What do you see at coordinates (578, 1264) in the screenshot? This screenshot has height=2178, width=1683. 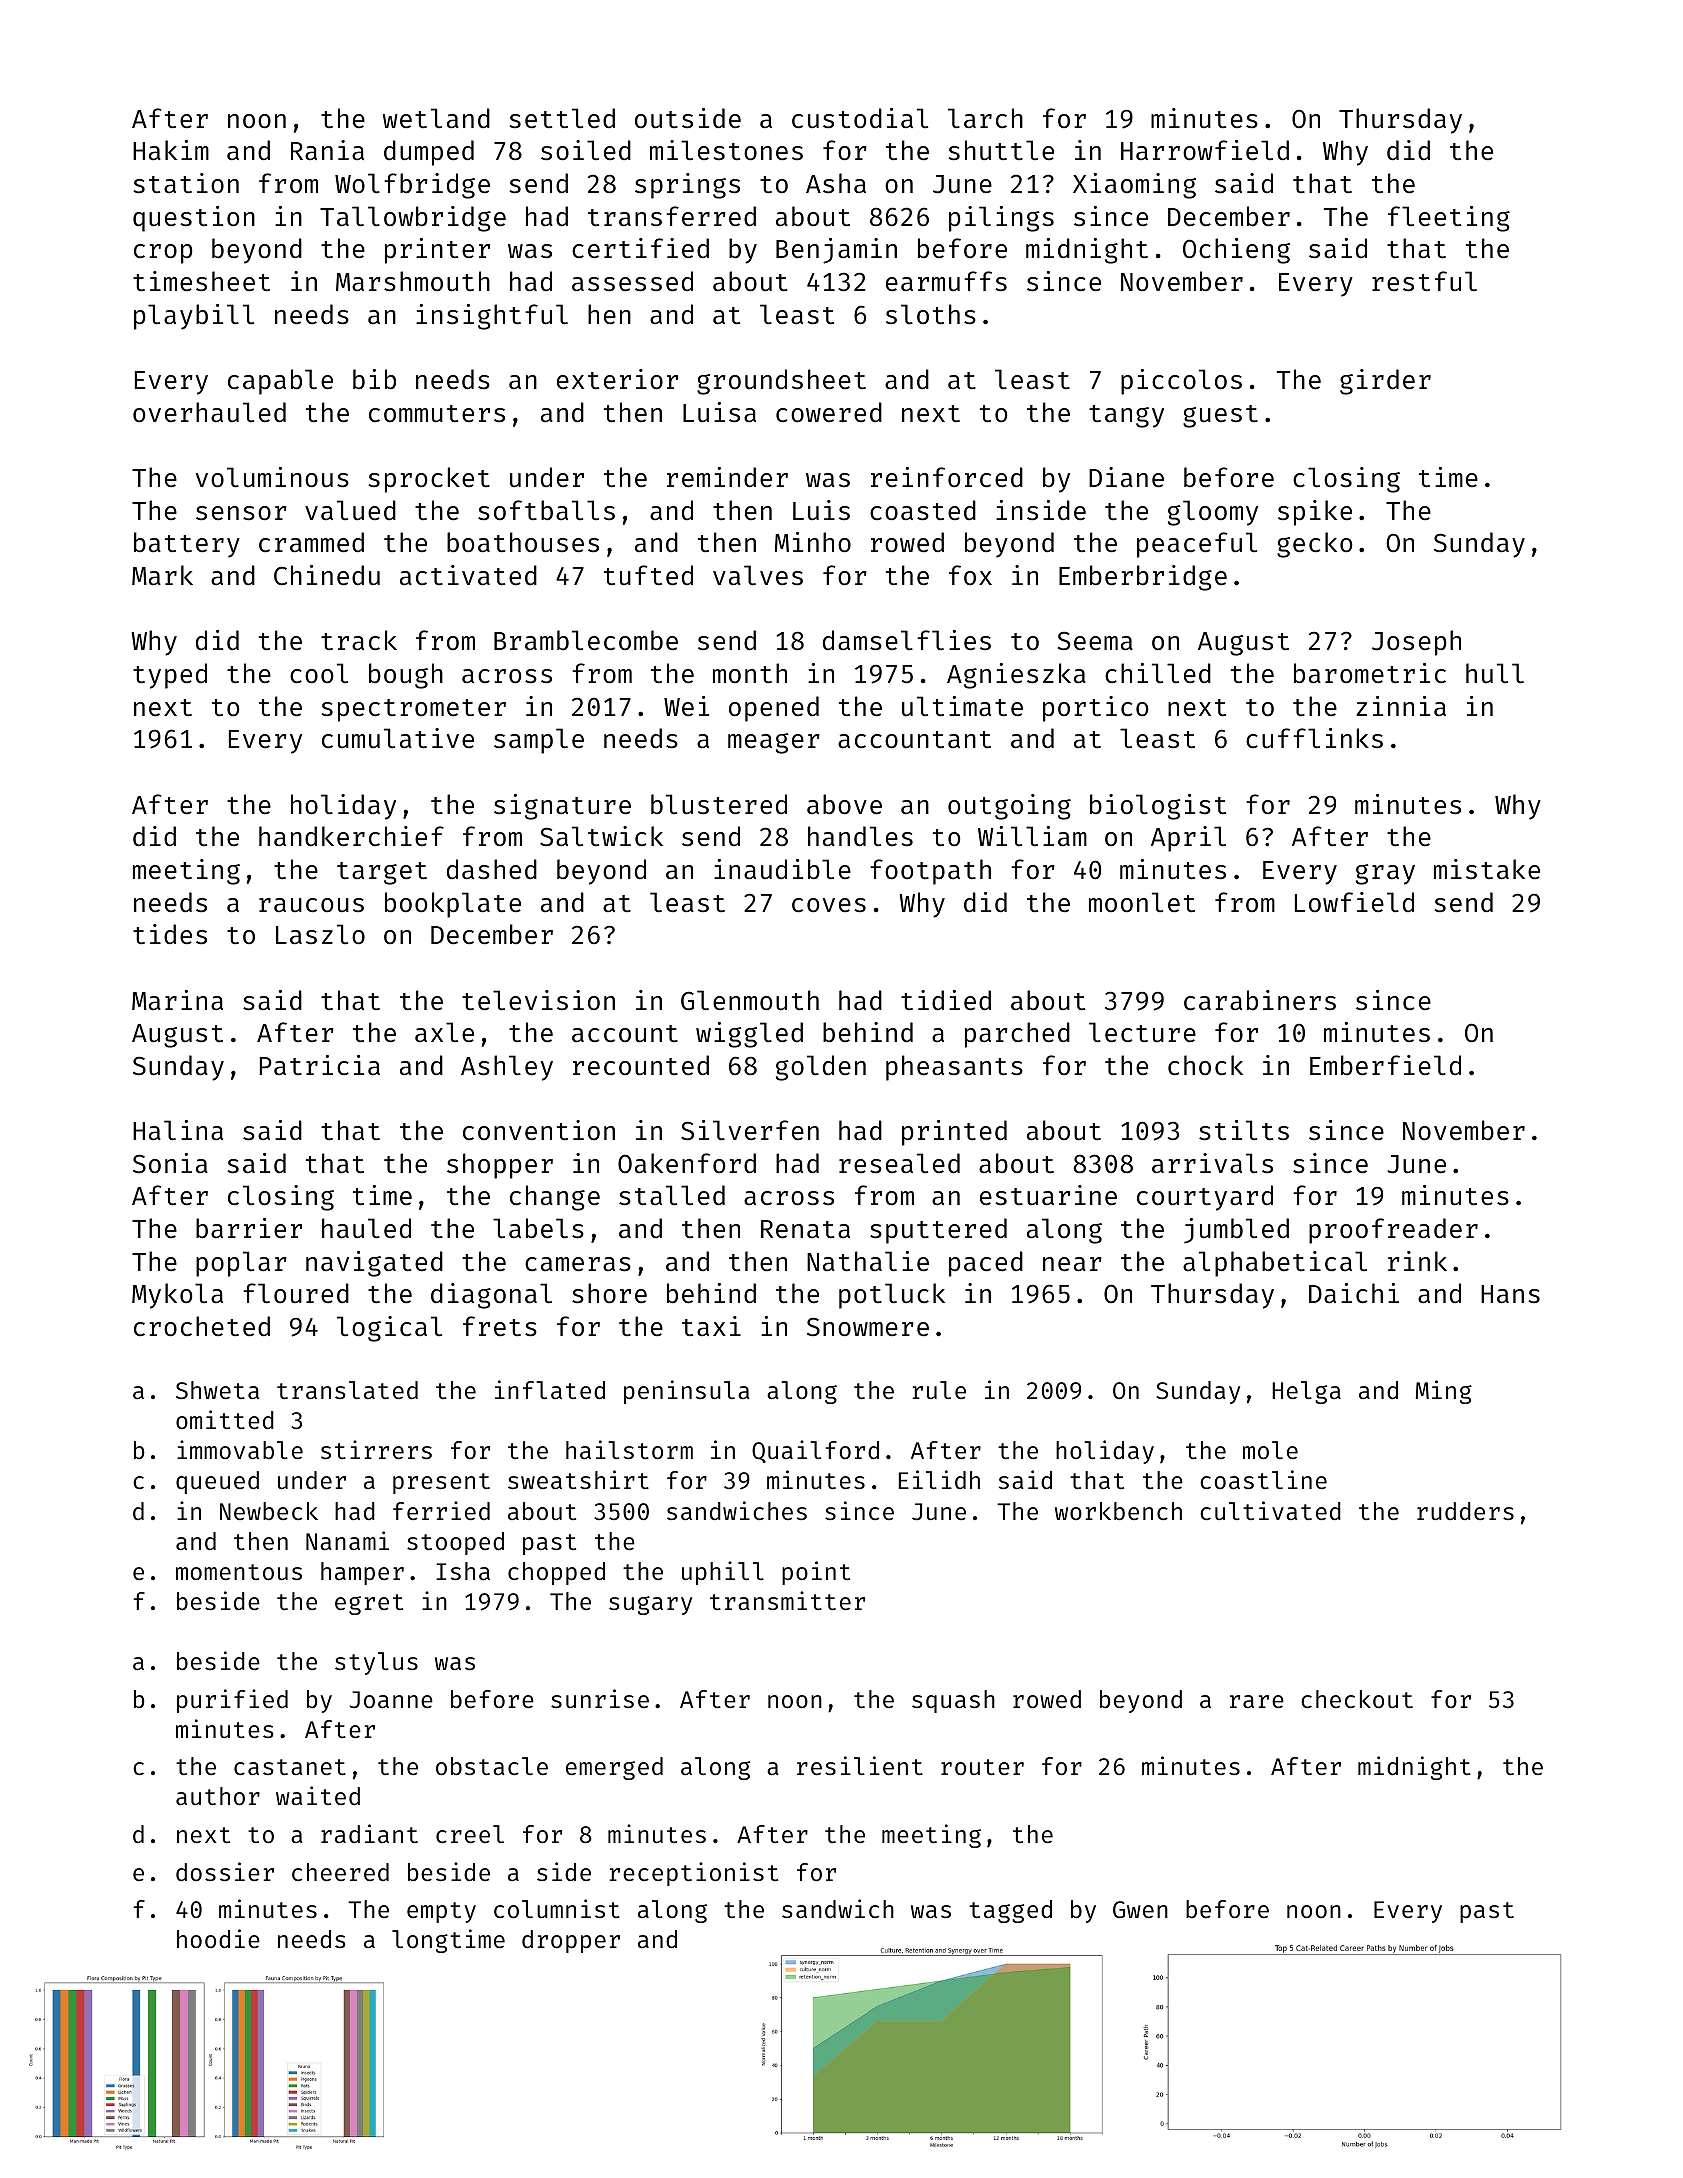 I see `cameras` at bounding box center [578, 1264].
